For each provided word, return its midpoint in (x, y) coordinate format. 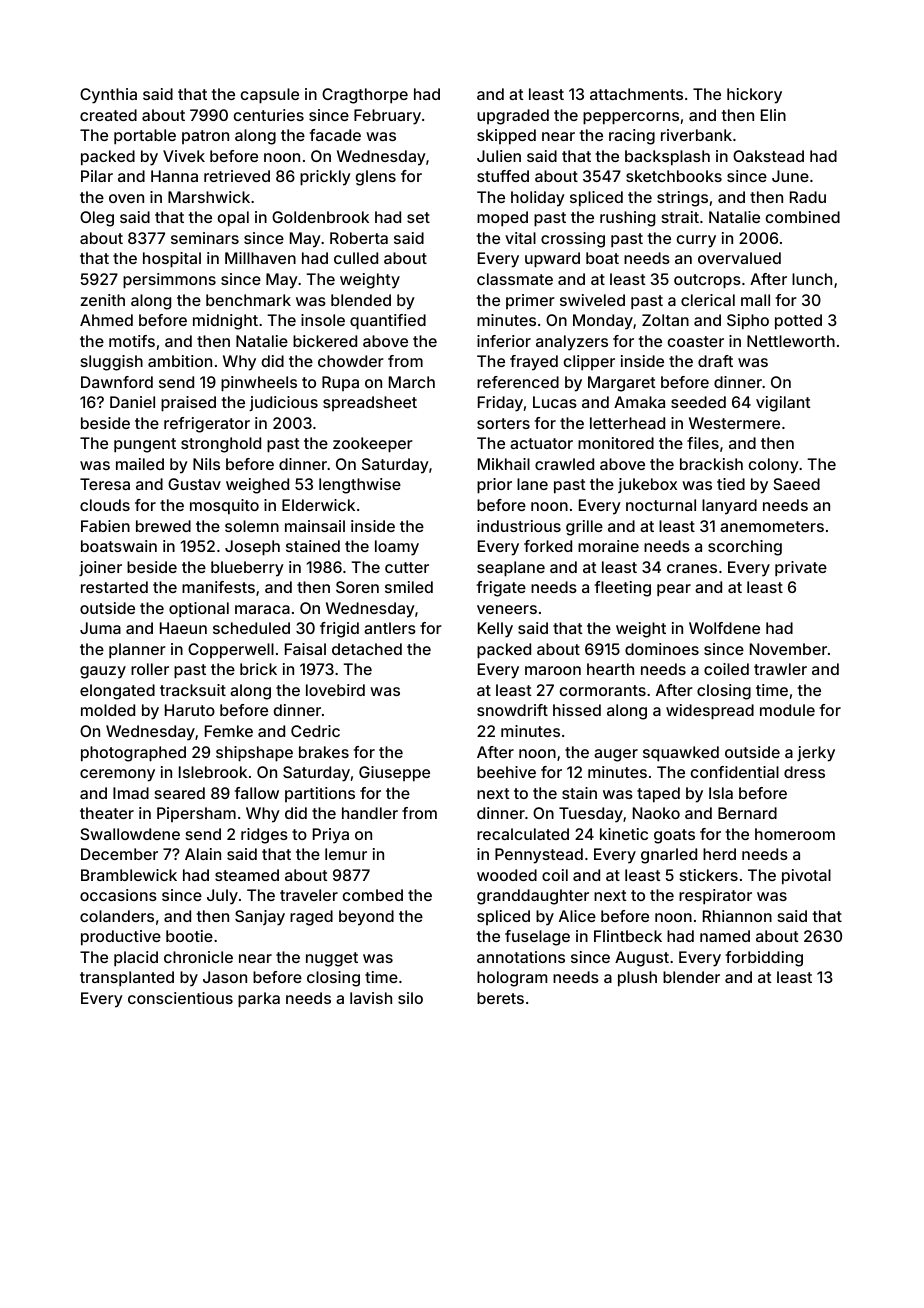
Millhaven (260, 258)
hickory (754, 96)
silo (410, 998)
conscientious (180, 998)
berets (500, 998)
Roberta (359, 238)
